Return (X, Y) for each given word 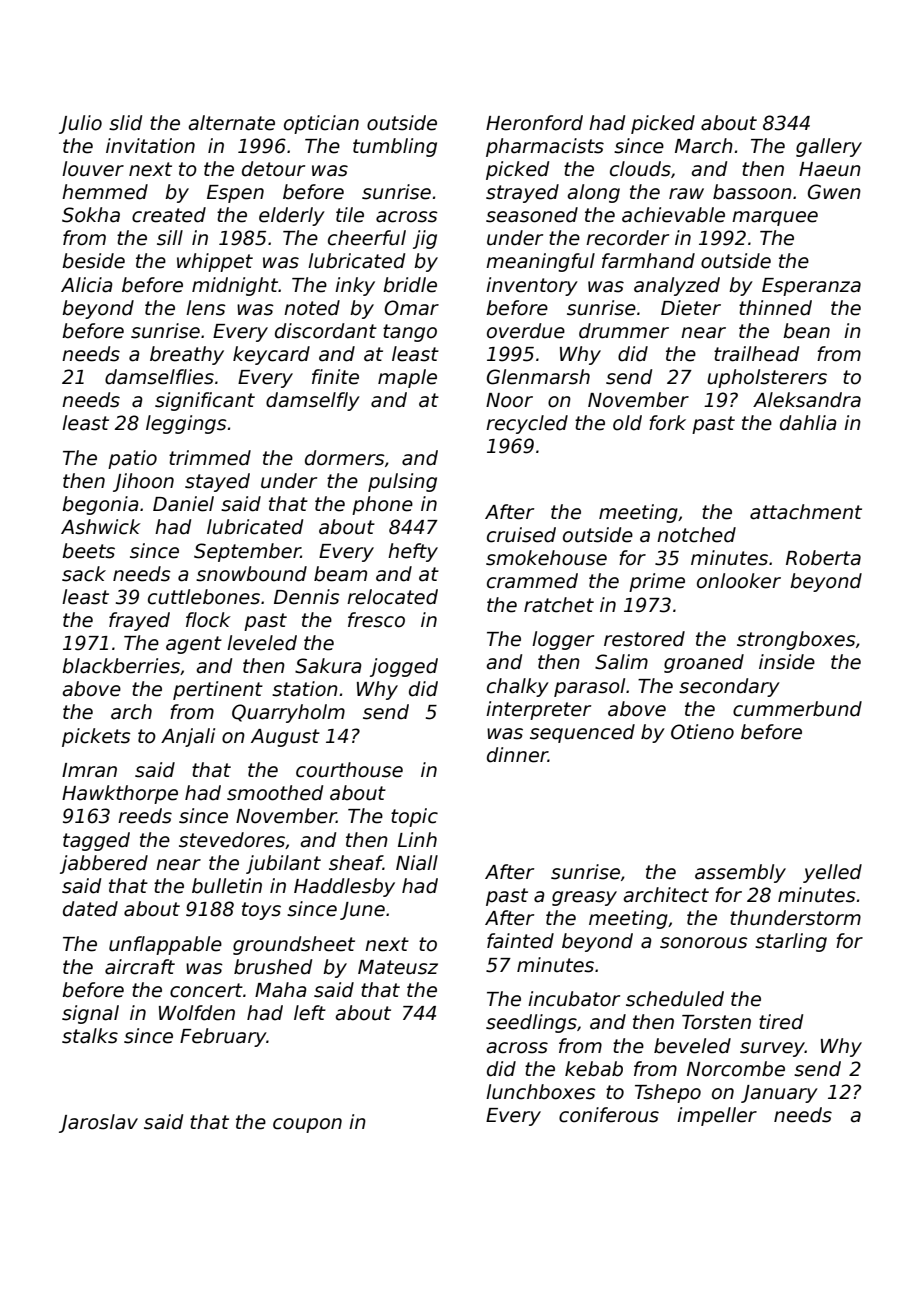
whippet (215, 262)
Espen (235, 194)
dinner (517, 755)
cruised (521, 535)
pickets (96, 737)
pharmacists (545, 147)
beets (88, 551)
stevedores (232, 840)
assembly (740, 873)
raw (686, 194)
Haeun (830, 169)
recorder (627, 238)
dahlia (808, 423)
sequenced (582, 733)
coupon (307, 1125)
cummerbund (797, 709)
